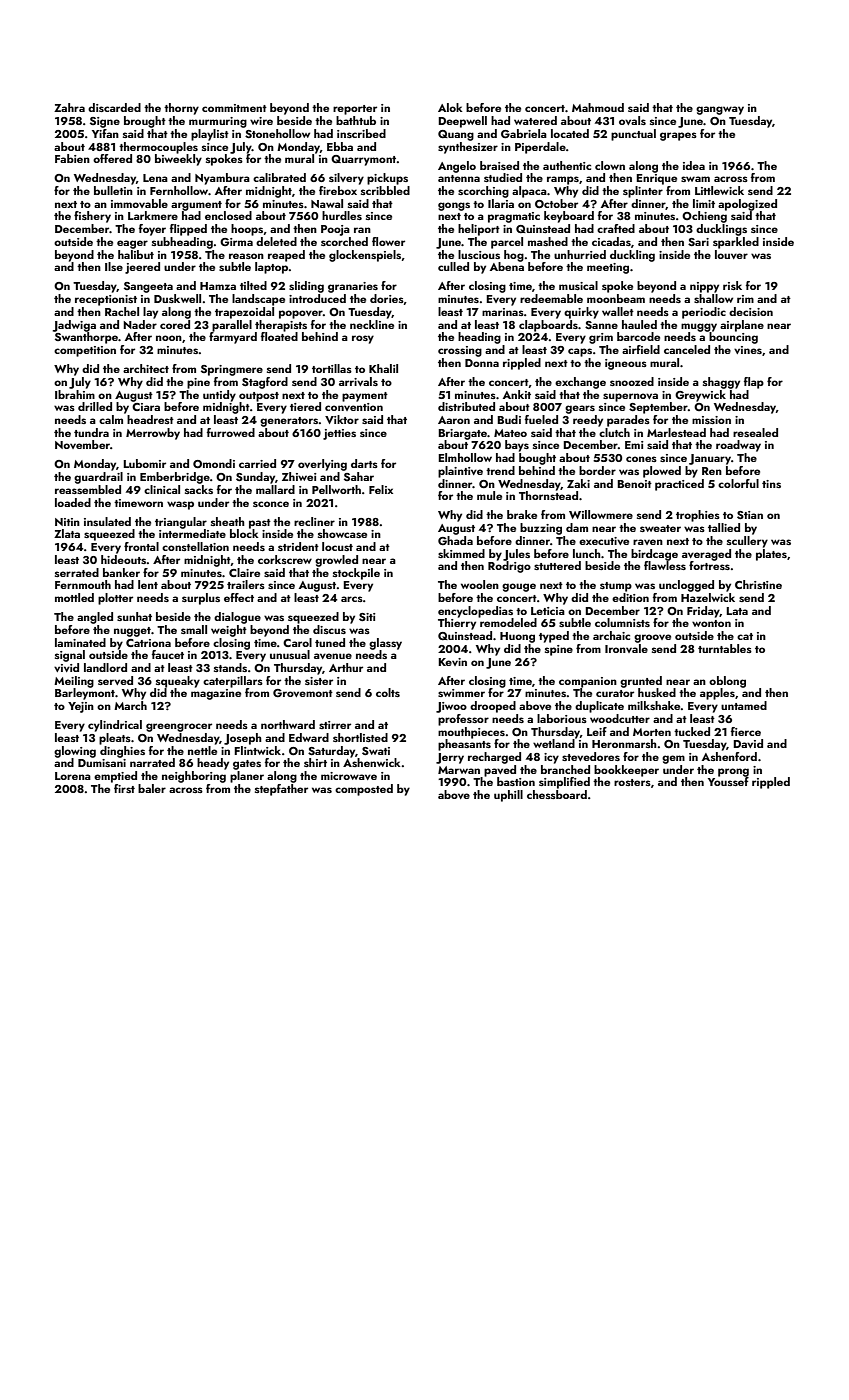  What do you see at coordinates (588, 682) in the screenshot?
I see `companion` at bounding box center [588, 682].
